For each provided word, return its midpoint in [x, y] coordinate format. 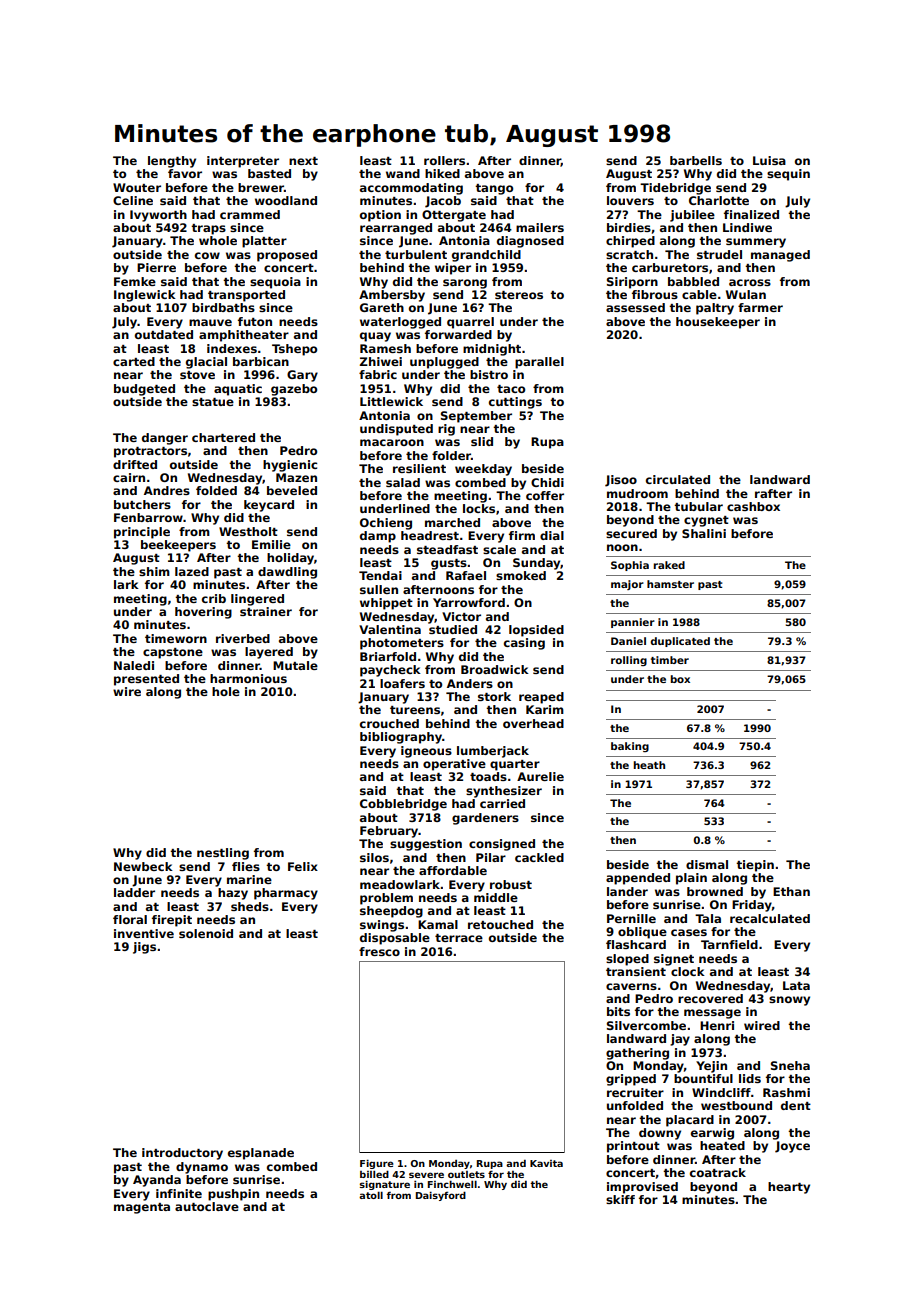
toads [488, 776]
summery [756, 243]
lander [627, 891]
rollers [444, 160]
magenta [142, 1208]
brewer [261, 187]
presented [146, 680]
